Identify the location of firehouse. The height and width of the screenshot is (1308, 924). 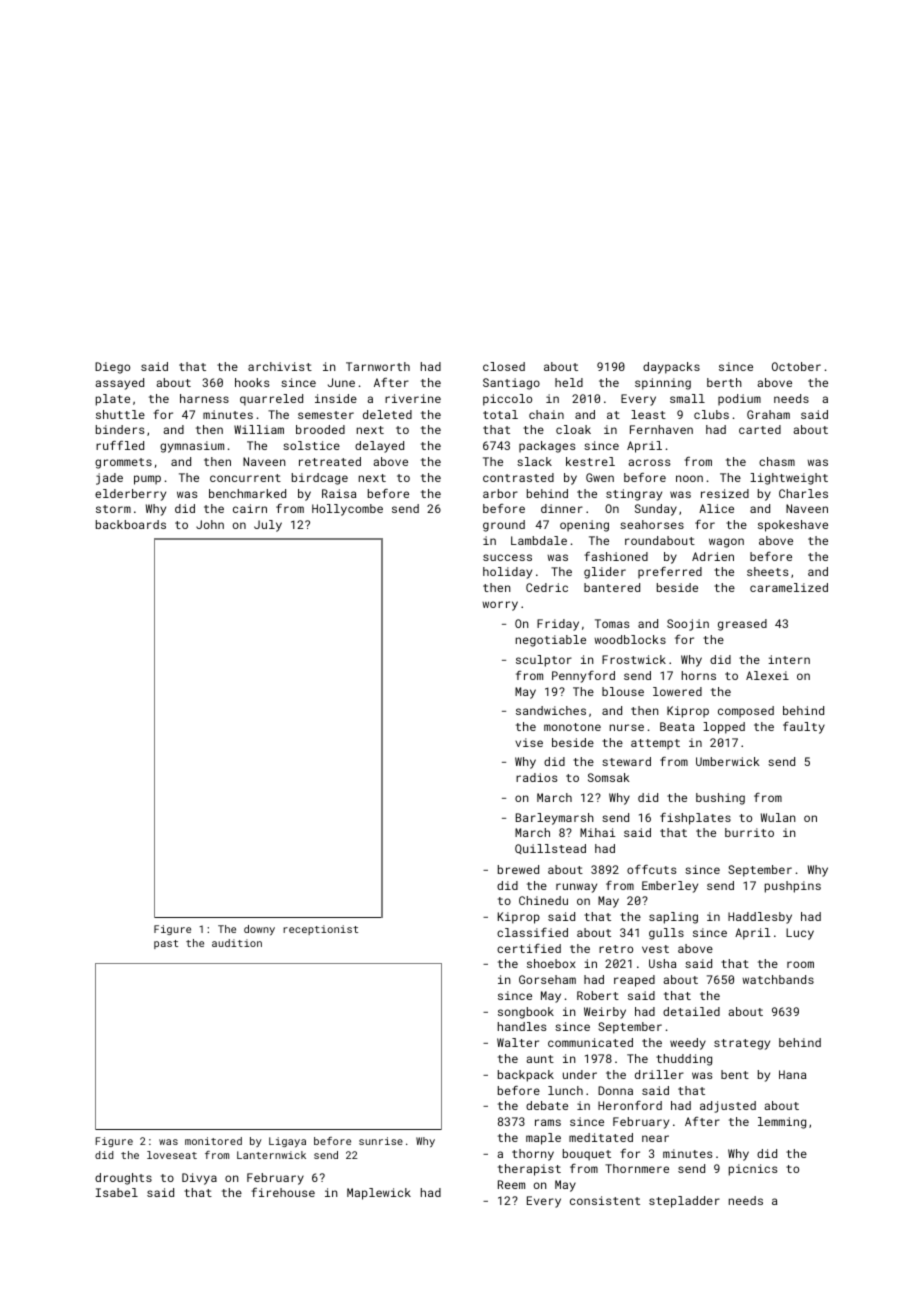
(283, 1192).
